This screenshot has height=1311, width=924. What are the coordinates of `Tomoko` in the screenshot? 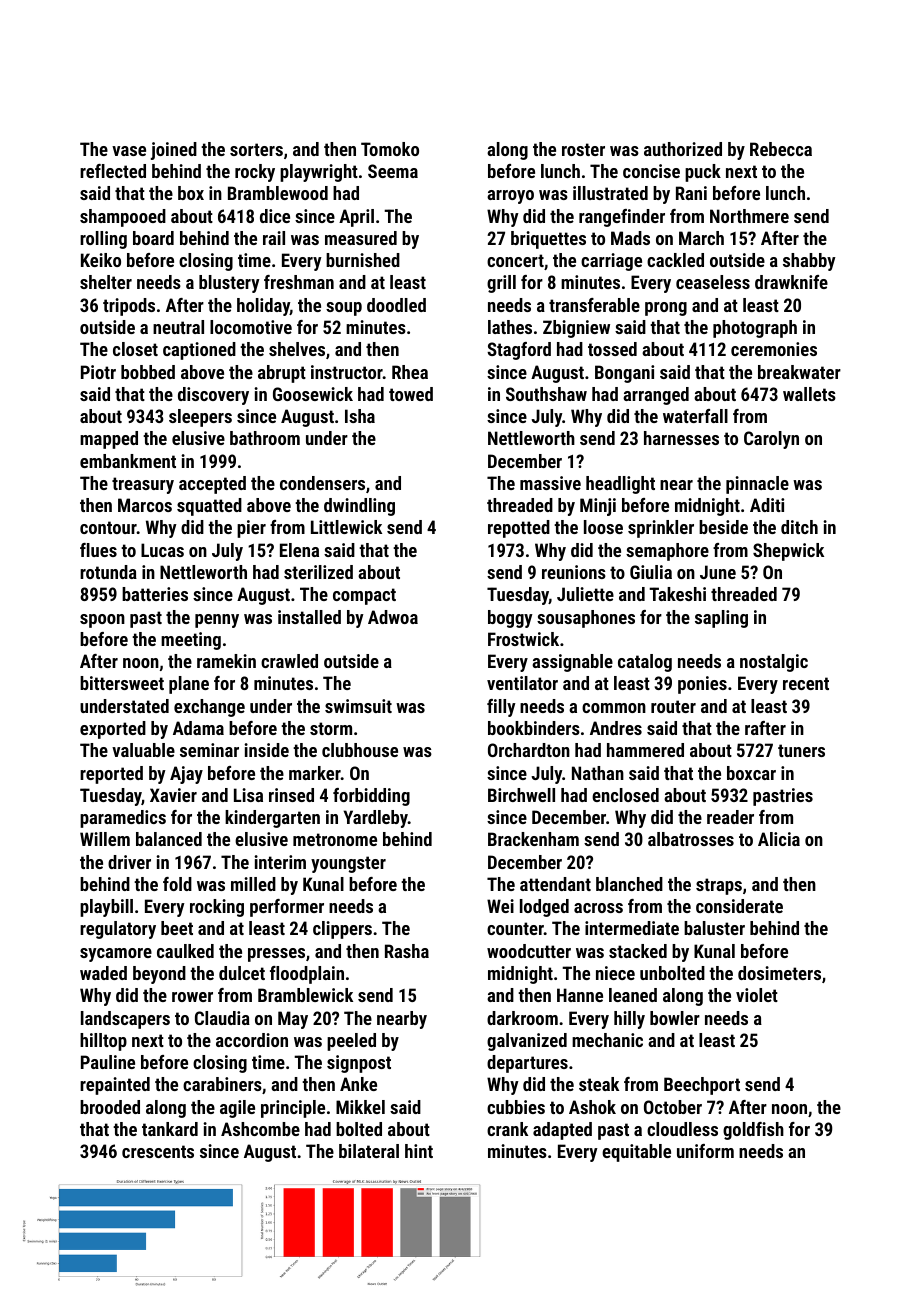 It's located at (390, 149).
